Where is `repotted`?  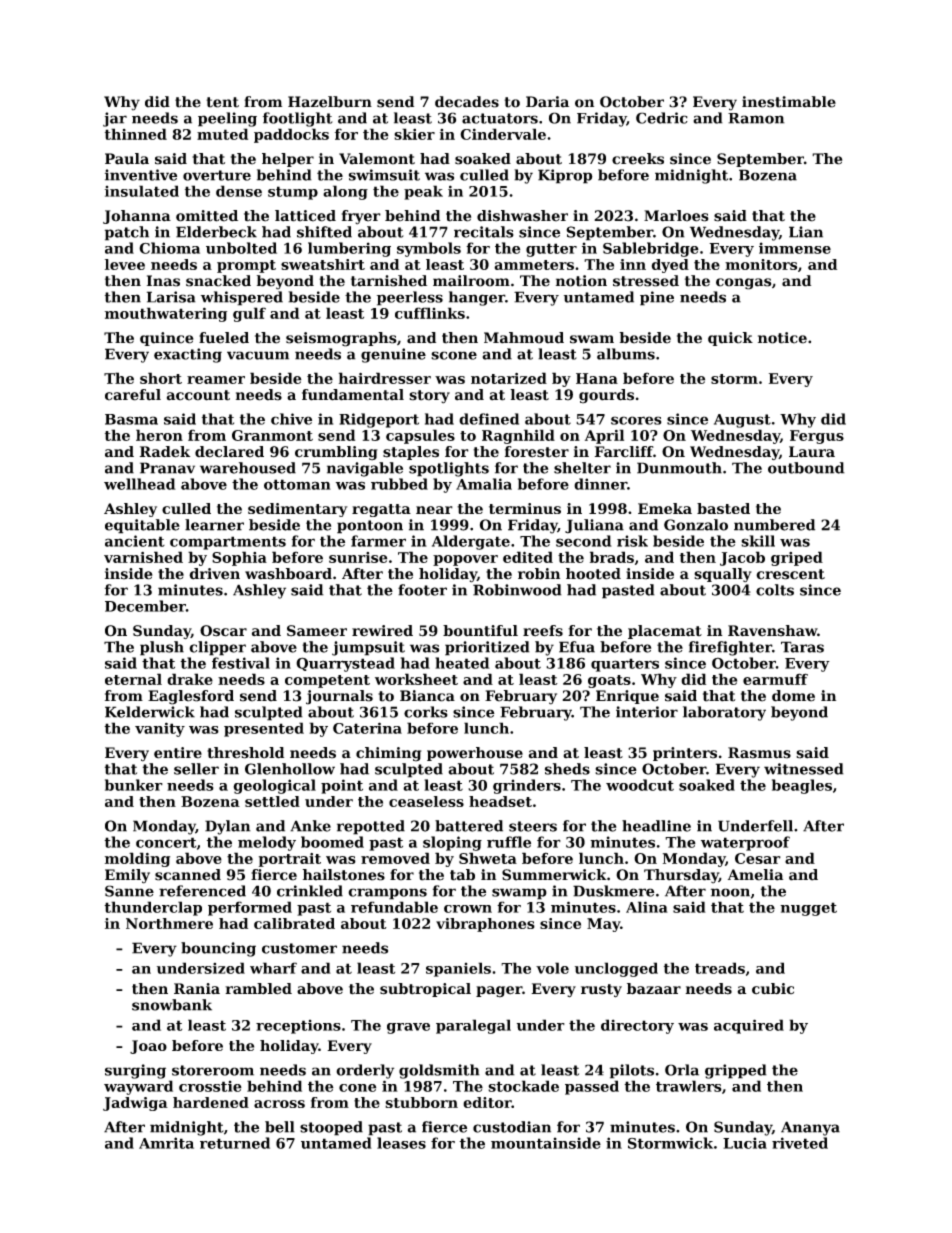
repotted is located at coordinates (371, 827).
